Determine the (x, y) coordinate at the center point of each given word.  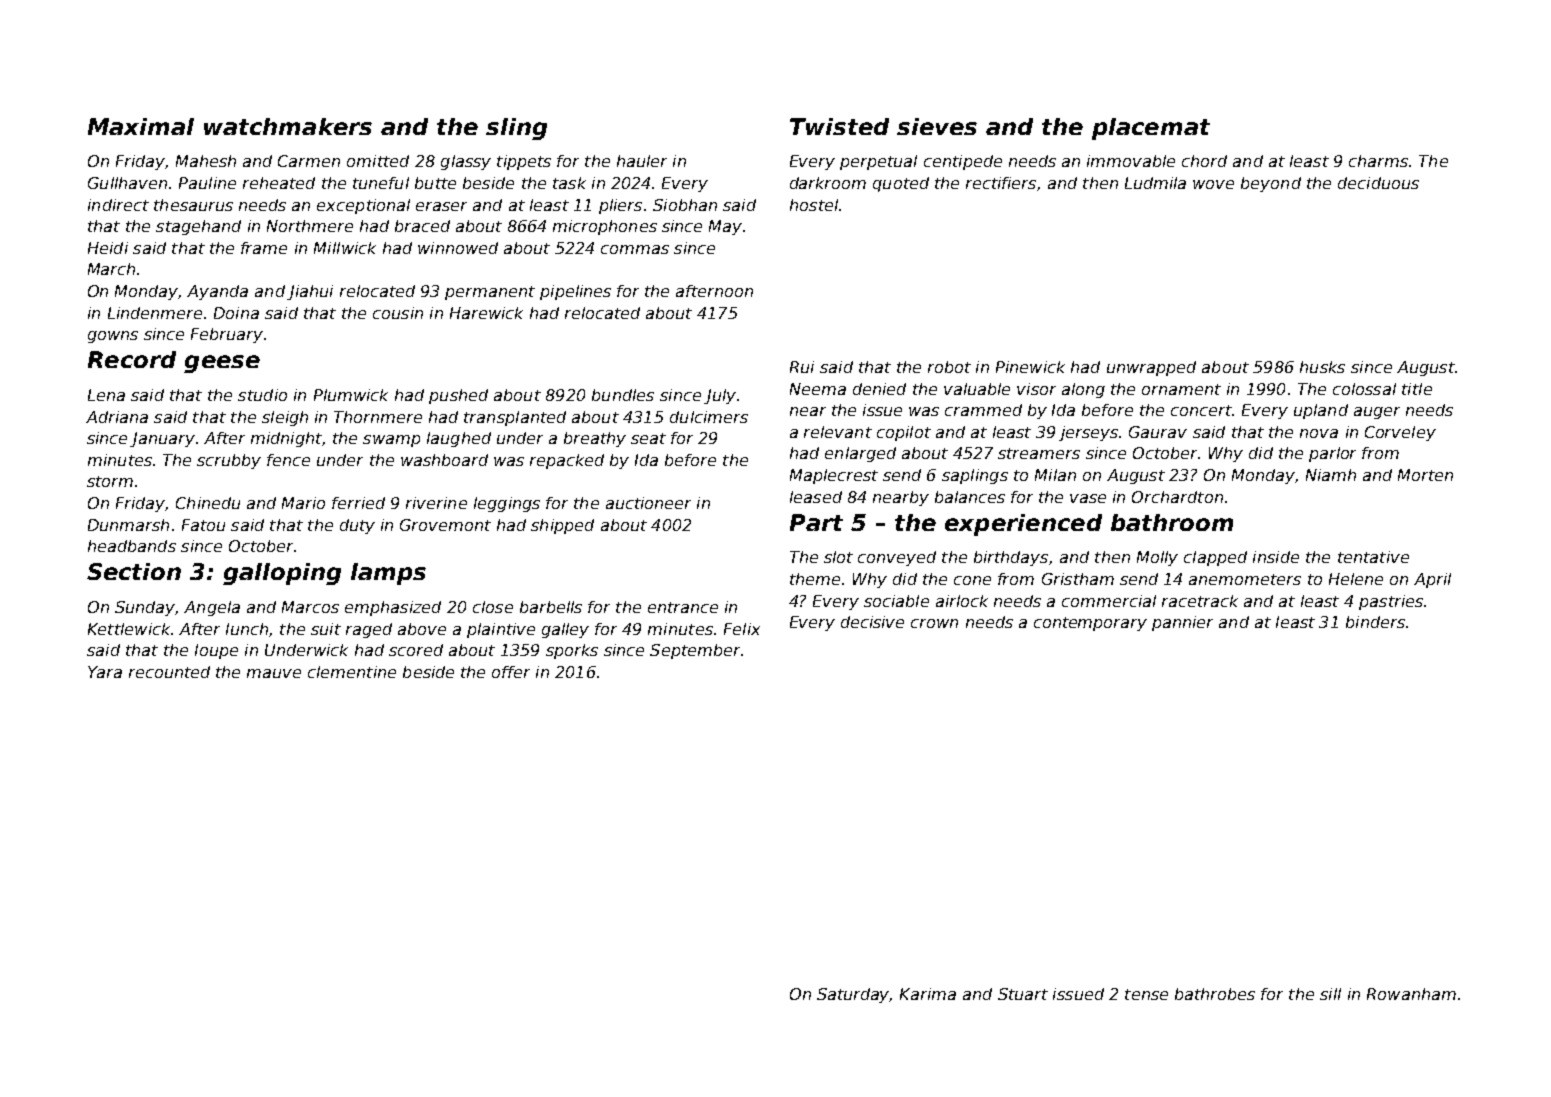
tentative (1373, 557)
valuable (977, 389)
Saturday (853, 995)
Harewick (486, 313)
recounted (169, 672)
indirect (118, 205)
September (695, 651)
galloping (282, 574)
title (1417, 389)
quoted (901, 184)
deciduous (1378, 183)
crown (934, 623)
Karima (928, 994)
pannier (1182, 623)
